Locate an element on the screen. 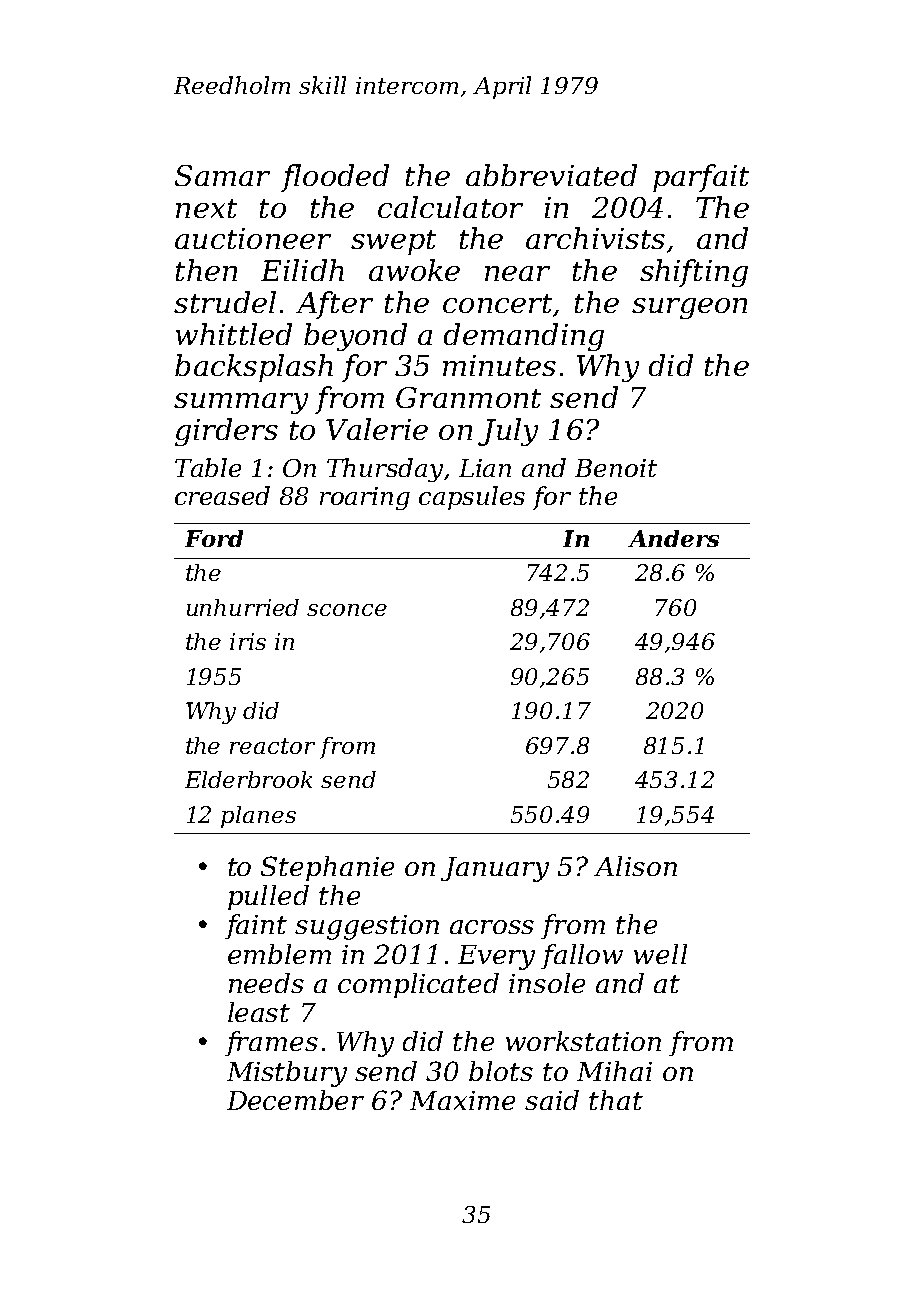 The image size is (924, 1311). Valerie is located at coordinates (377, 429).
